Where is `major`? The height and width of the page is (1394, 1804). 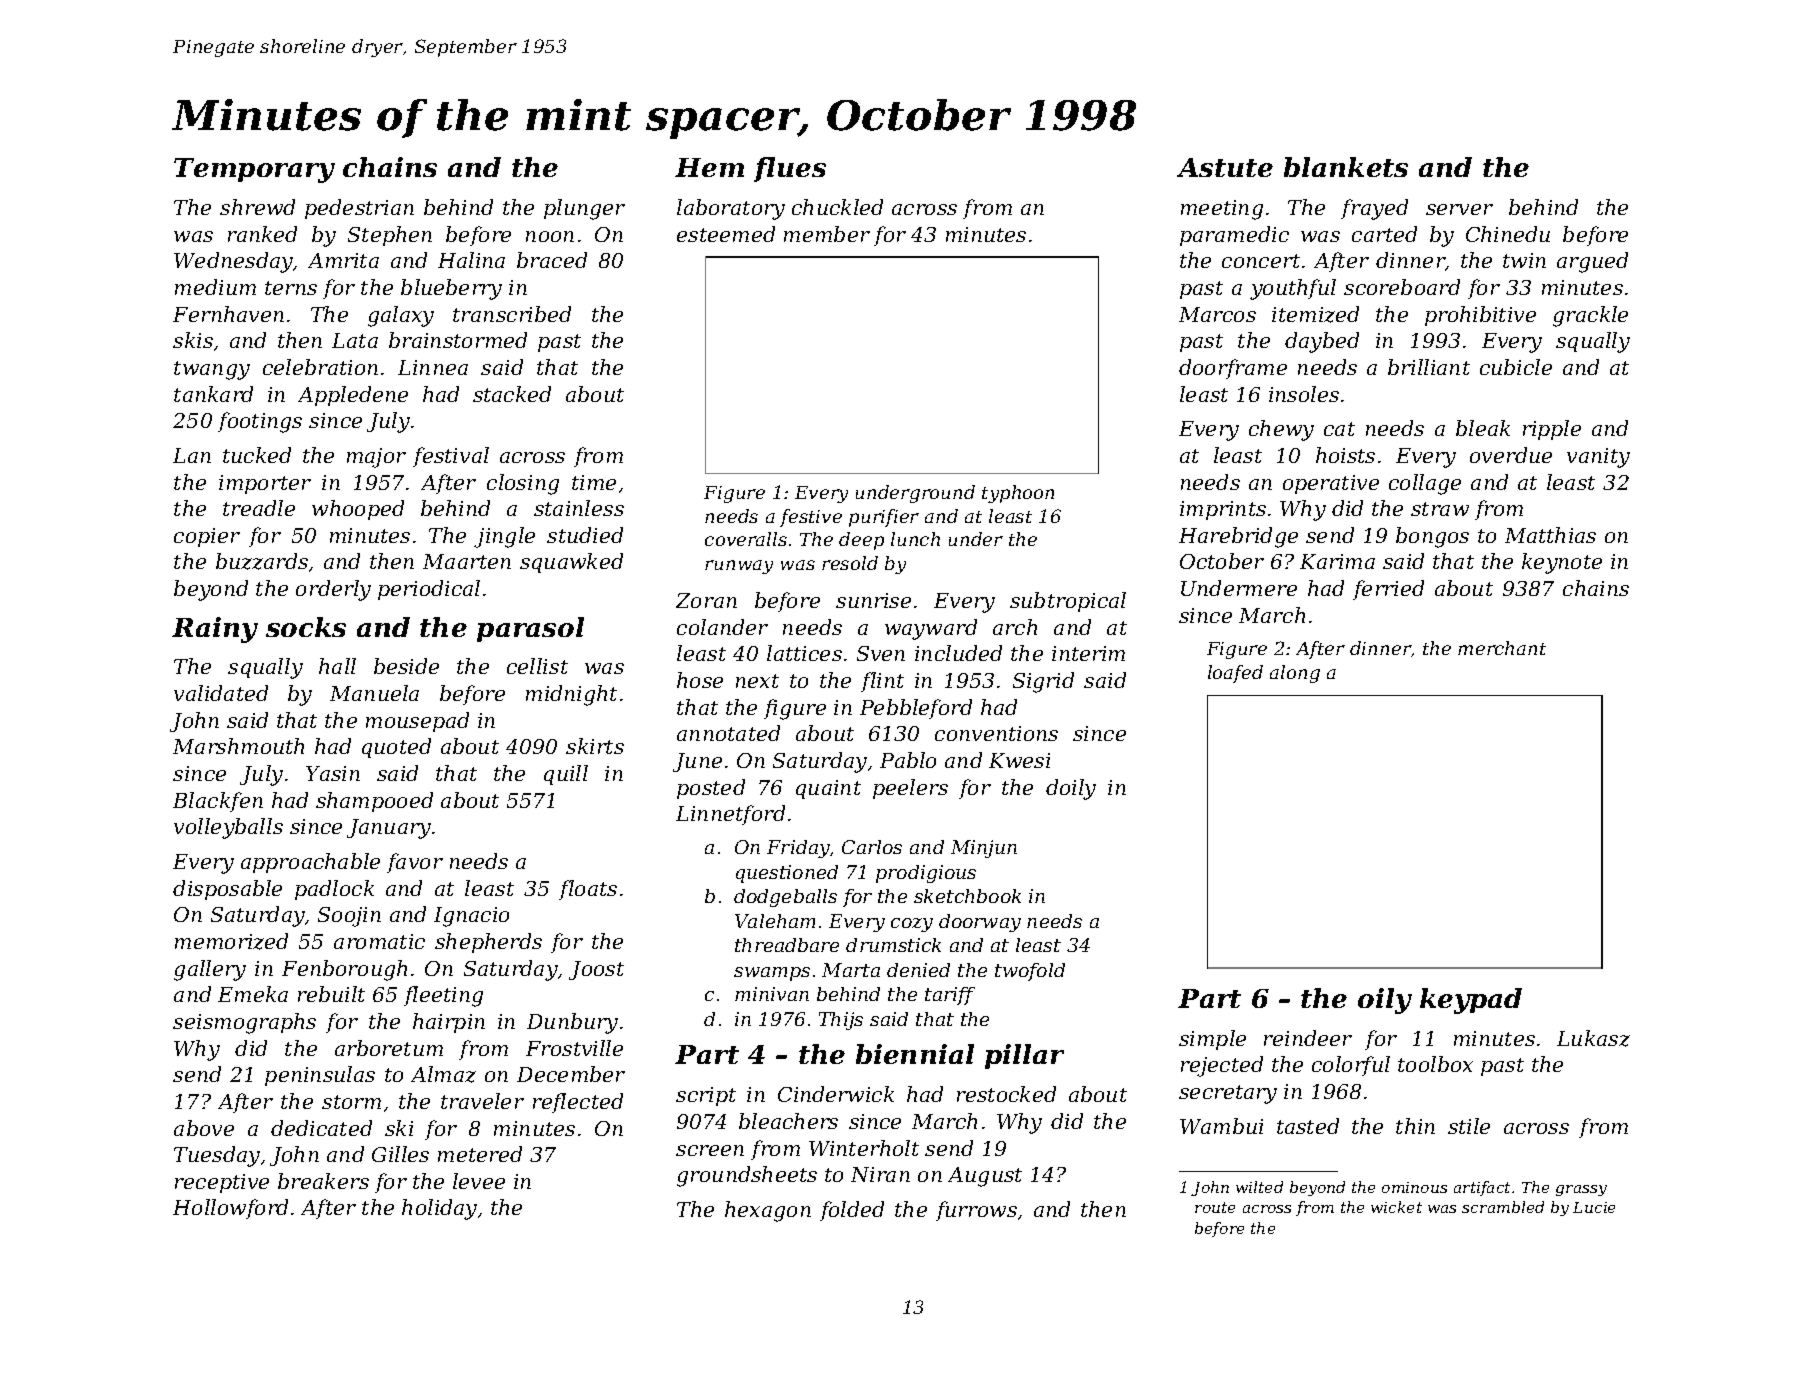 major is located at coordinates (376, 458).
